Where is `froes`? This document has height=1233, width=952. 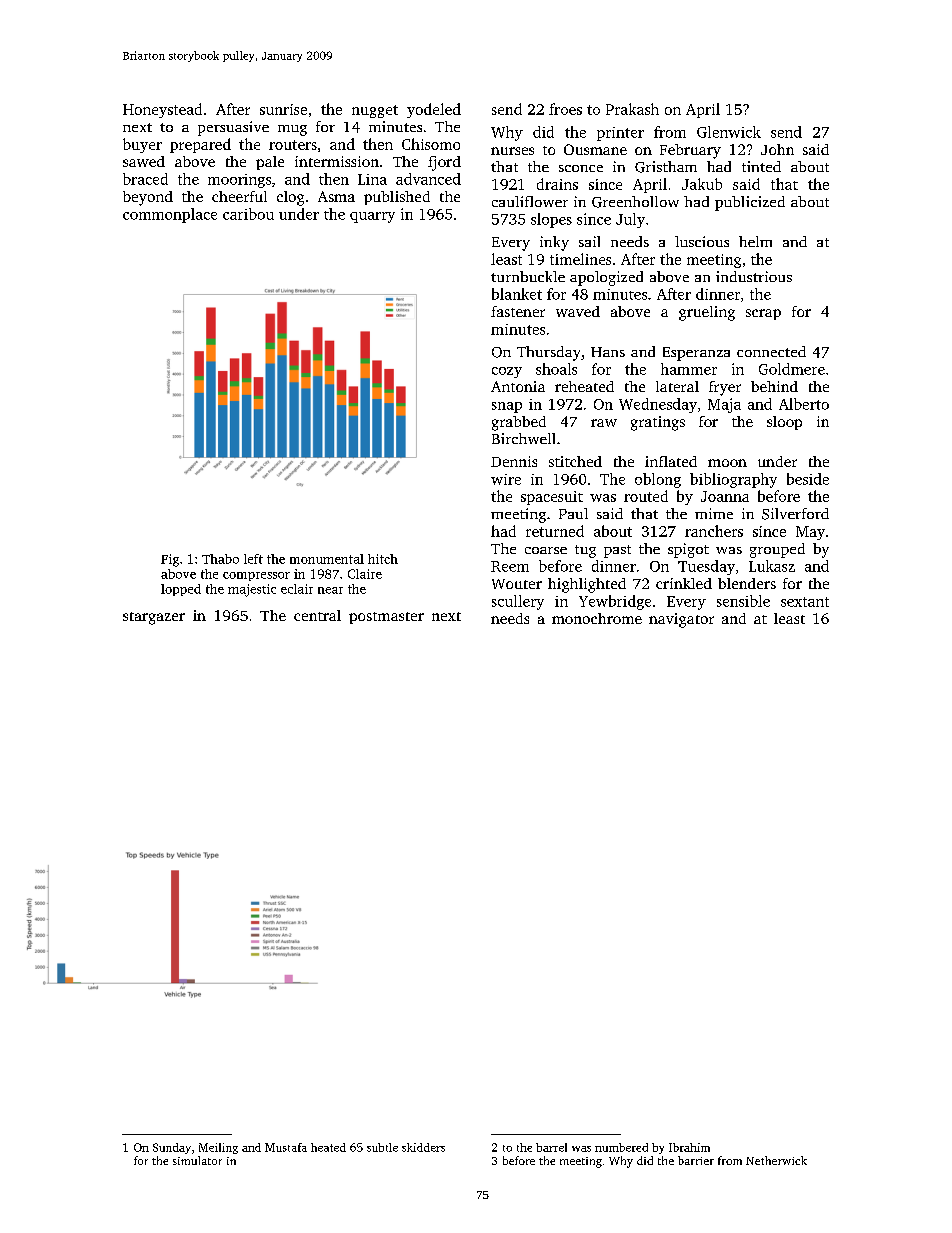
froes is located at coordinates (565, 109).
